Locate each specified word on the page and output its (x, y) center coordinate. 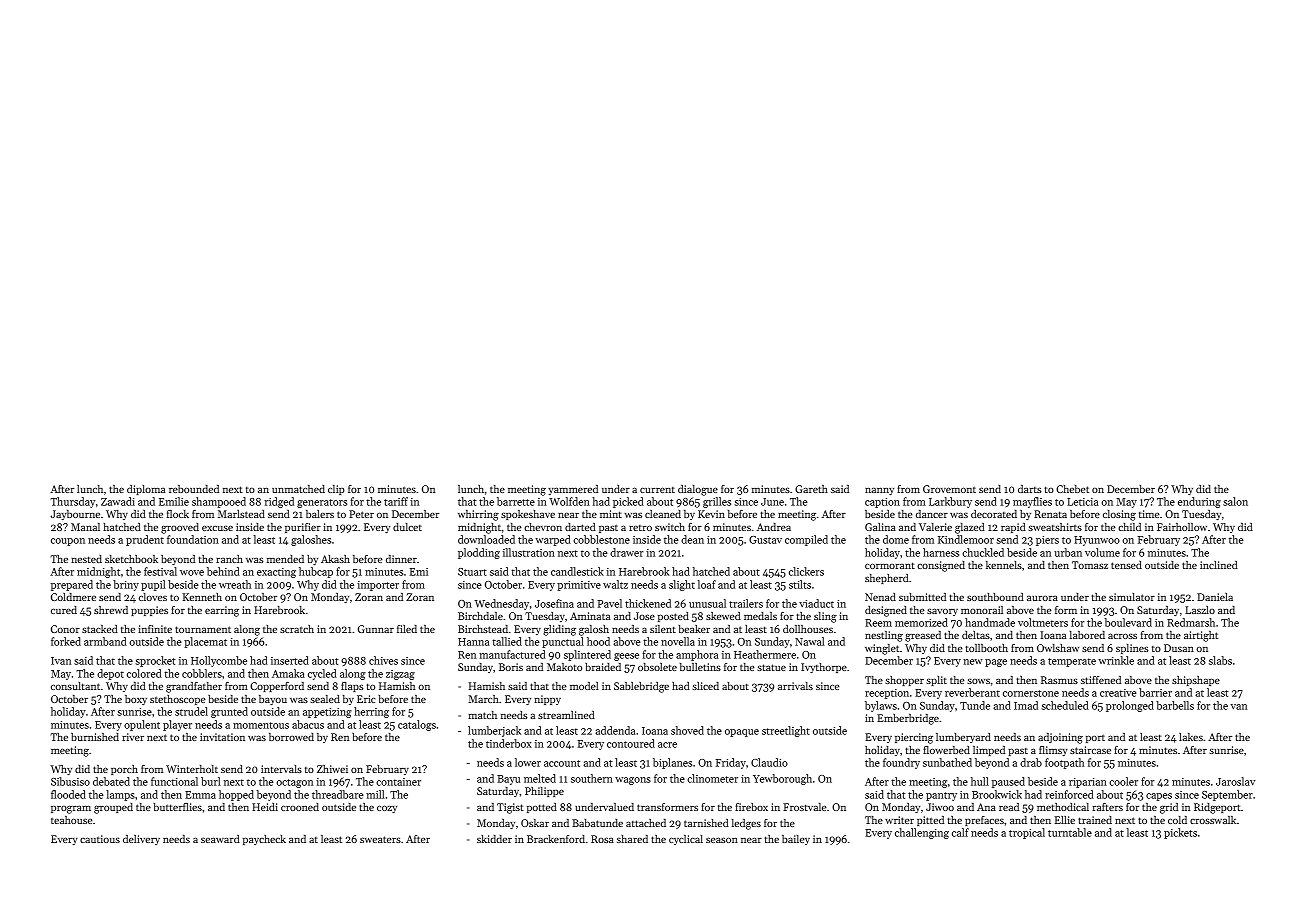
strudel (191, 711)
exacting (276, 573)
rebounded (194, 489)
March (483, 699)
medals (760, 616)
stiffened (1101, 680)
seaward (220, 839)
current (657, 490)
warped (553, 540)
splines (1132, 649)
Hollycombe (219, 661)
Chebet (1072, 489)
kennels (1004, 565)
